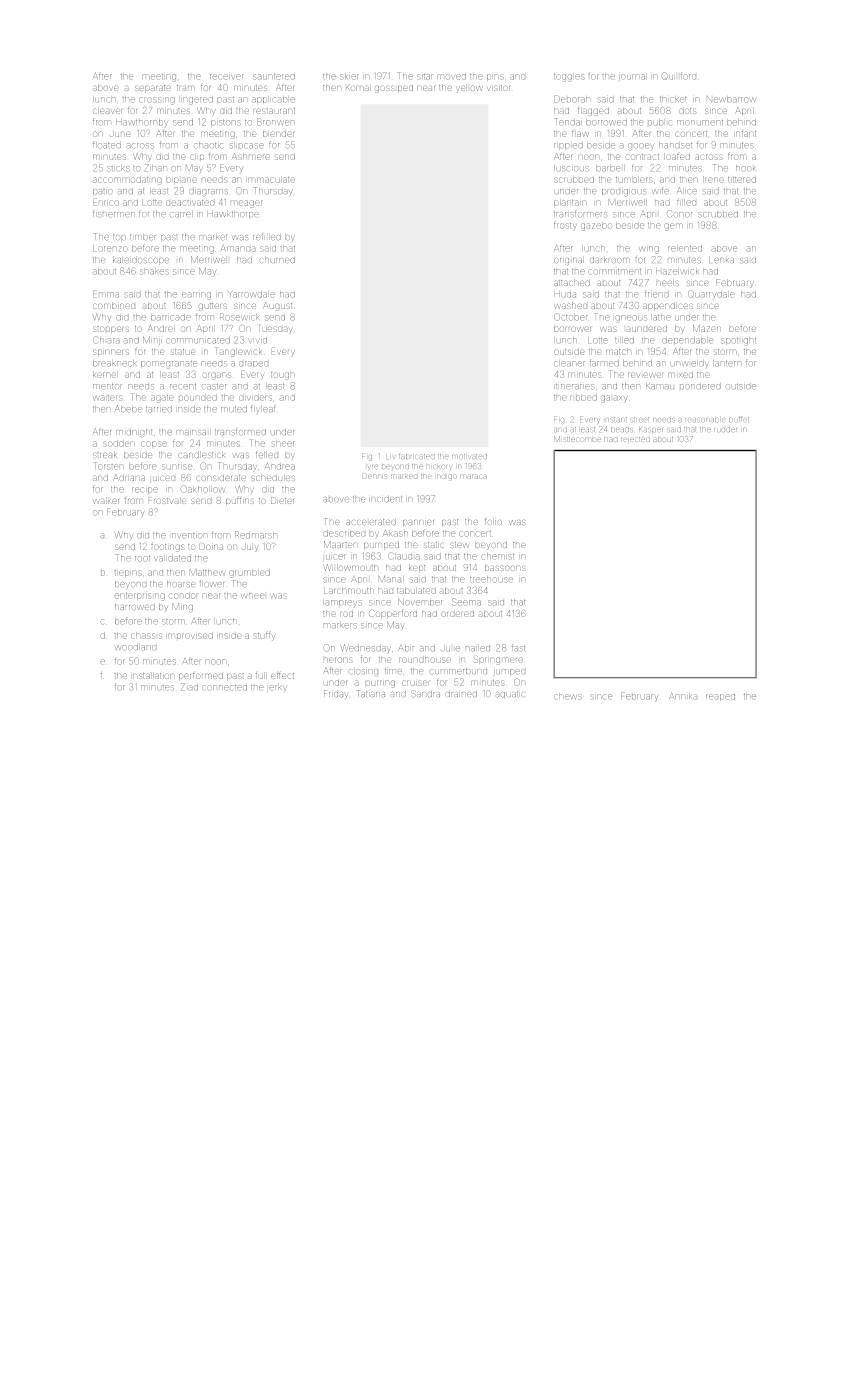  Describe the element at coordinates (568, 121) in the screenshot. I see `Tendai` at that location.
